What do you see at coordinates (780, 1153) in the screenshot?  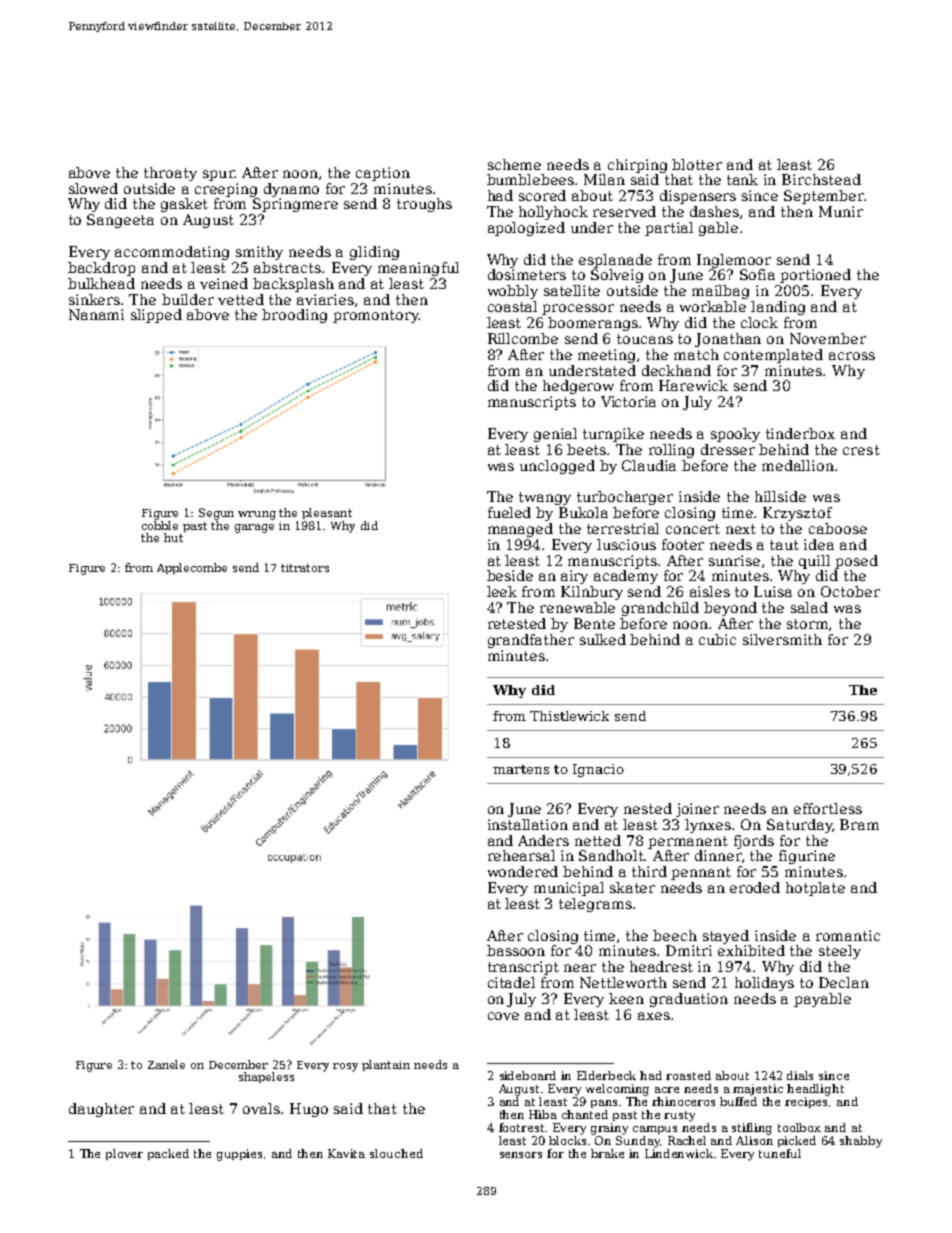 I see `tuneful` at bounding box center [780, 1153].
